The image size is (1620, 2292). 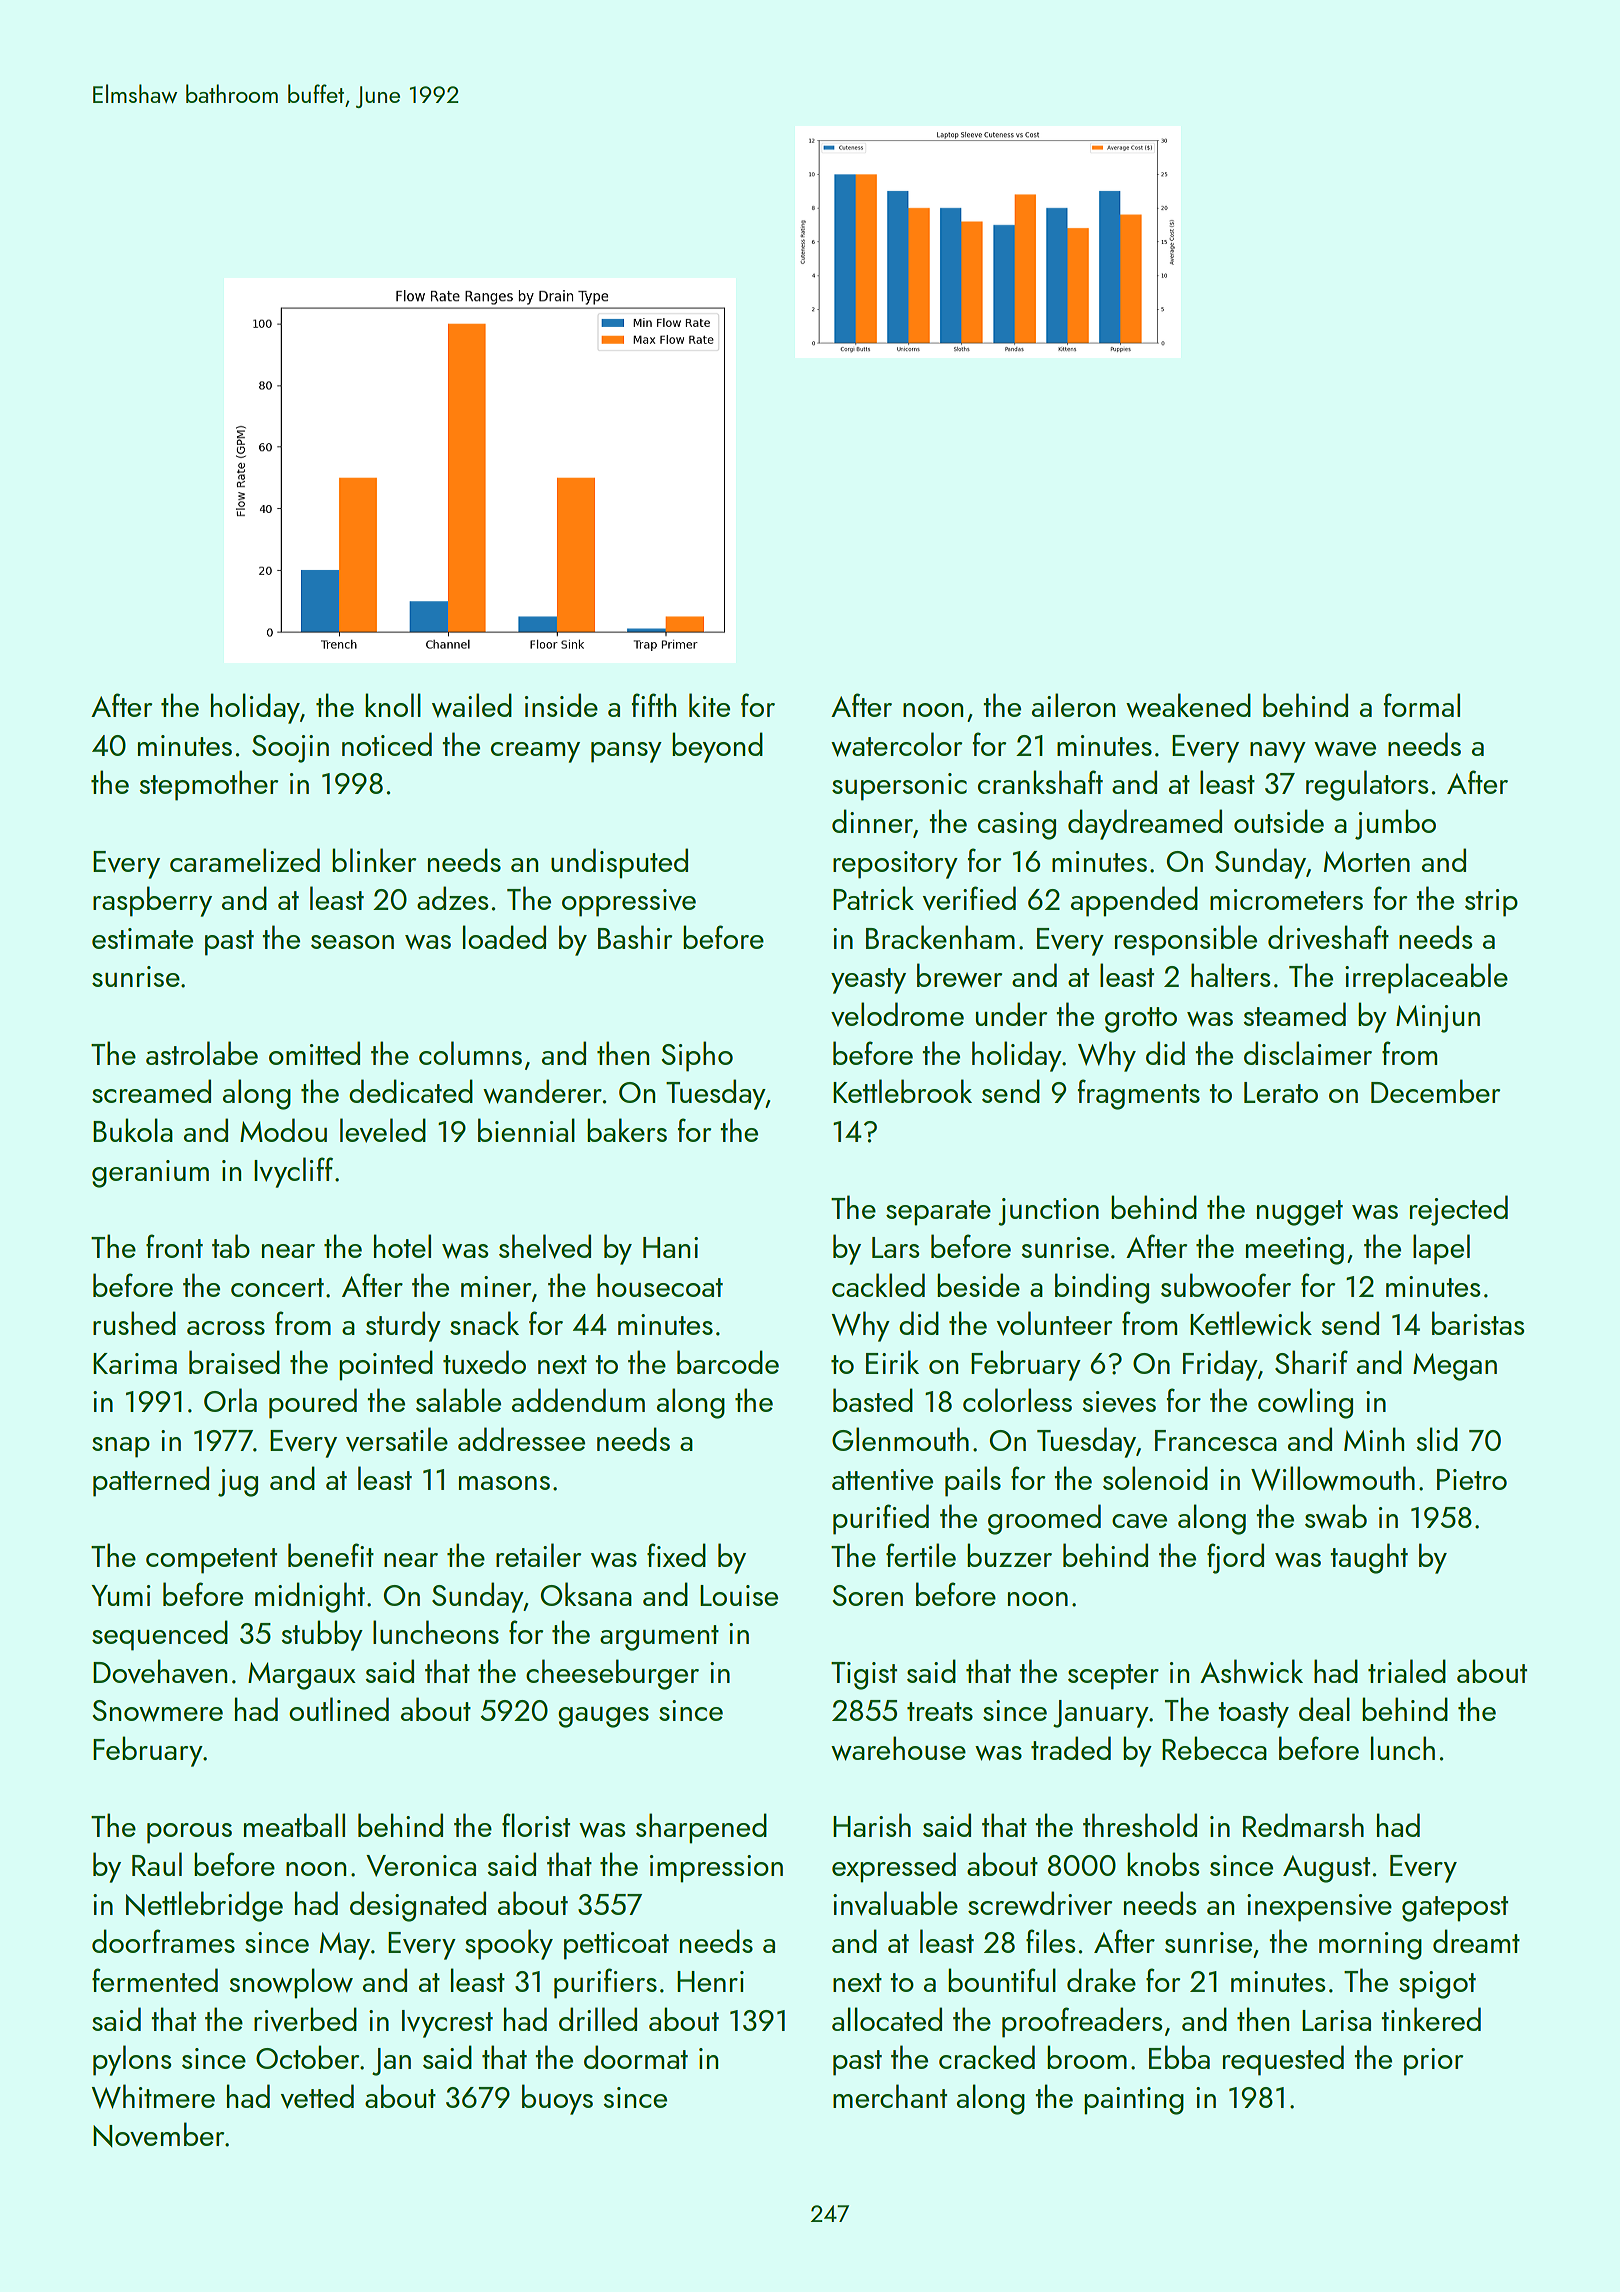 What do you see at coordinates (208, 785) in the screenshot?
I see `stepmother` at bounding box center [208, 785].
